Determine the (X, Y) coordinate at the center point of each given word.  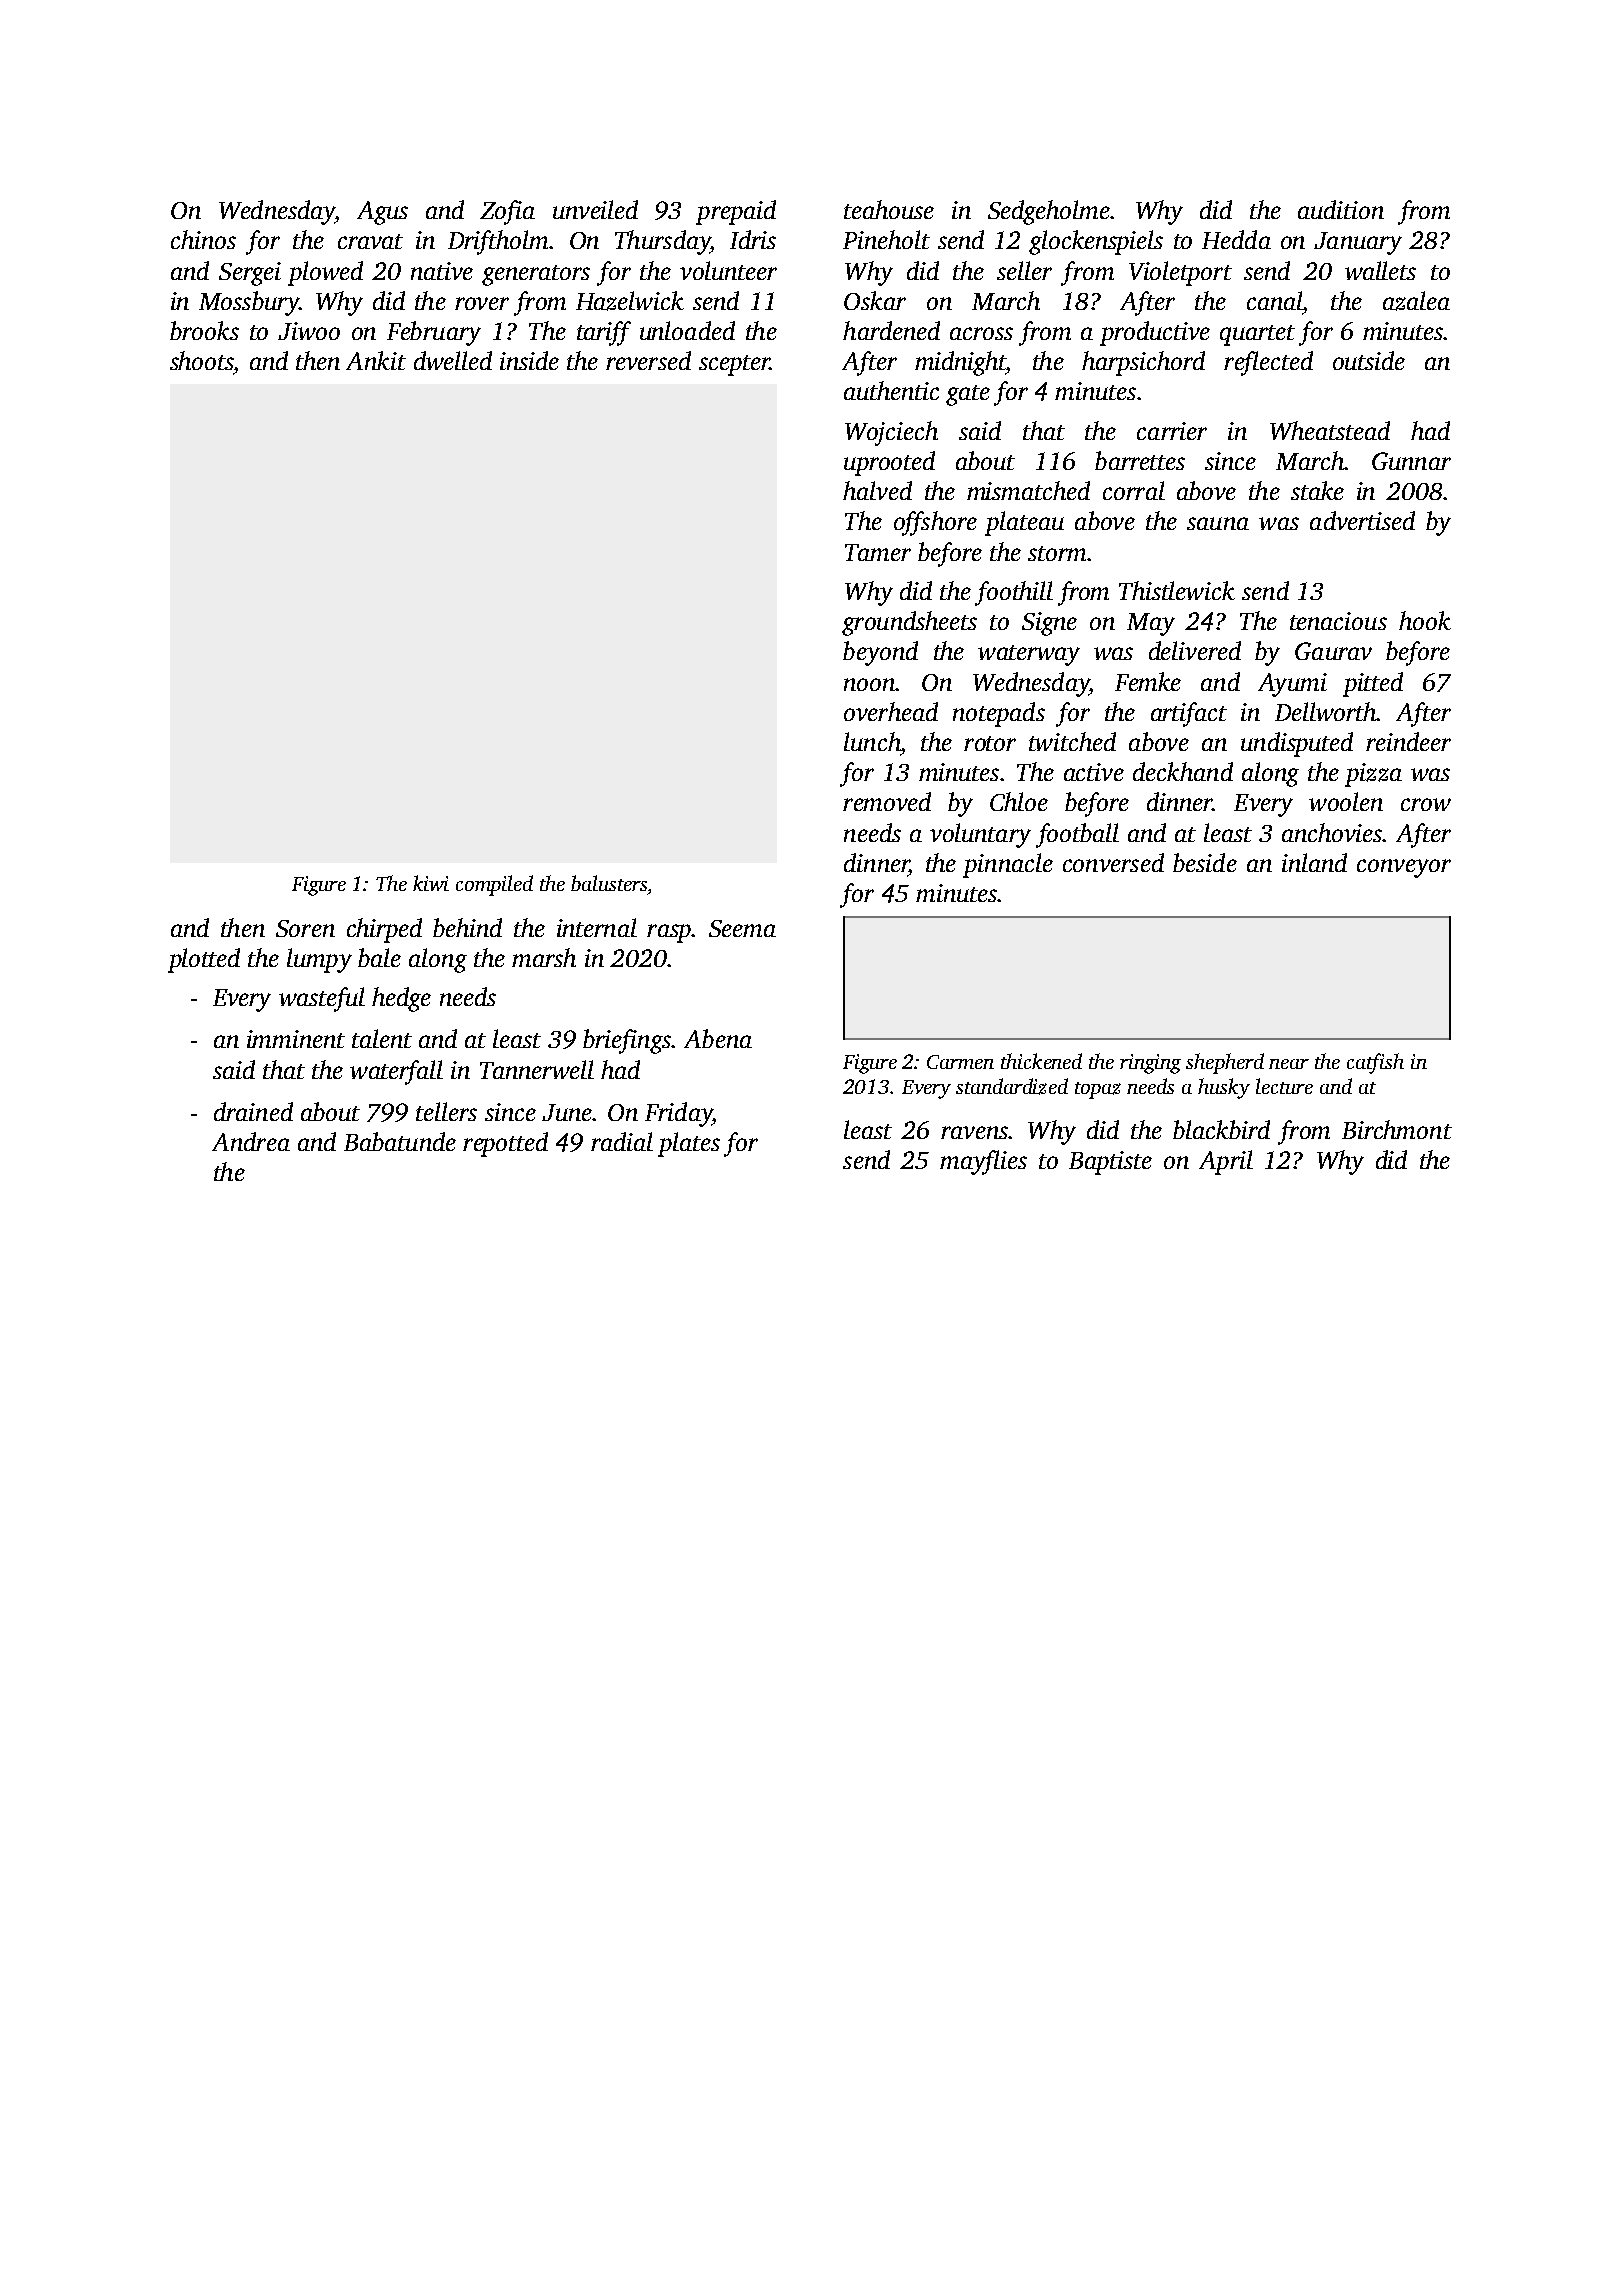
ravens (974, 1132)
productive (1155, 333)
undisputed (1297, 744)
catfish (1375, 1063)
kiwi (431, 883)
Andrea (251, 1141)
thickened (1041, 1061)
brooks (204, 330)
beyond (880, 653)
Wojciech (891, 433)
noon (870, 684)
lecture (1284, 1086)
